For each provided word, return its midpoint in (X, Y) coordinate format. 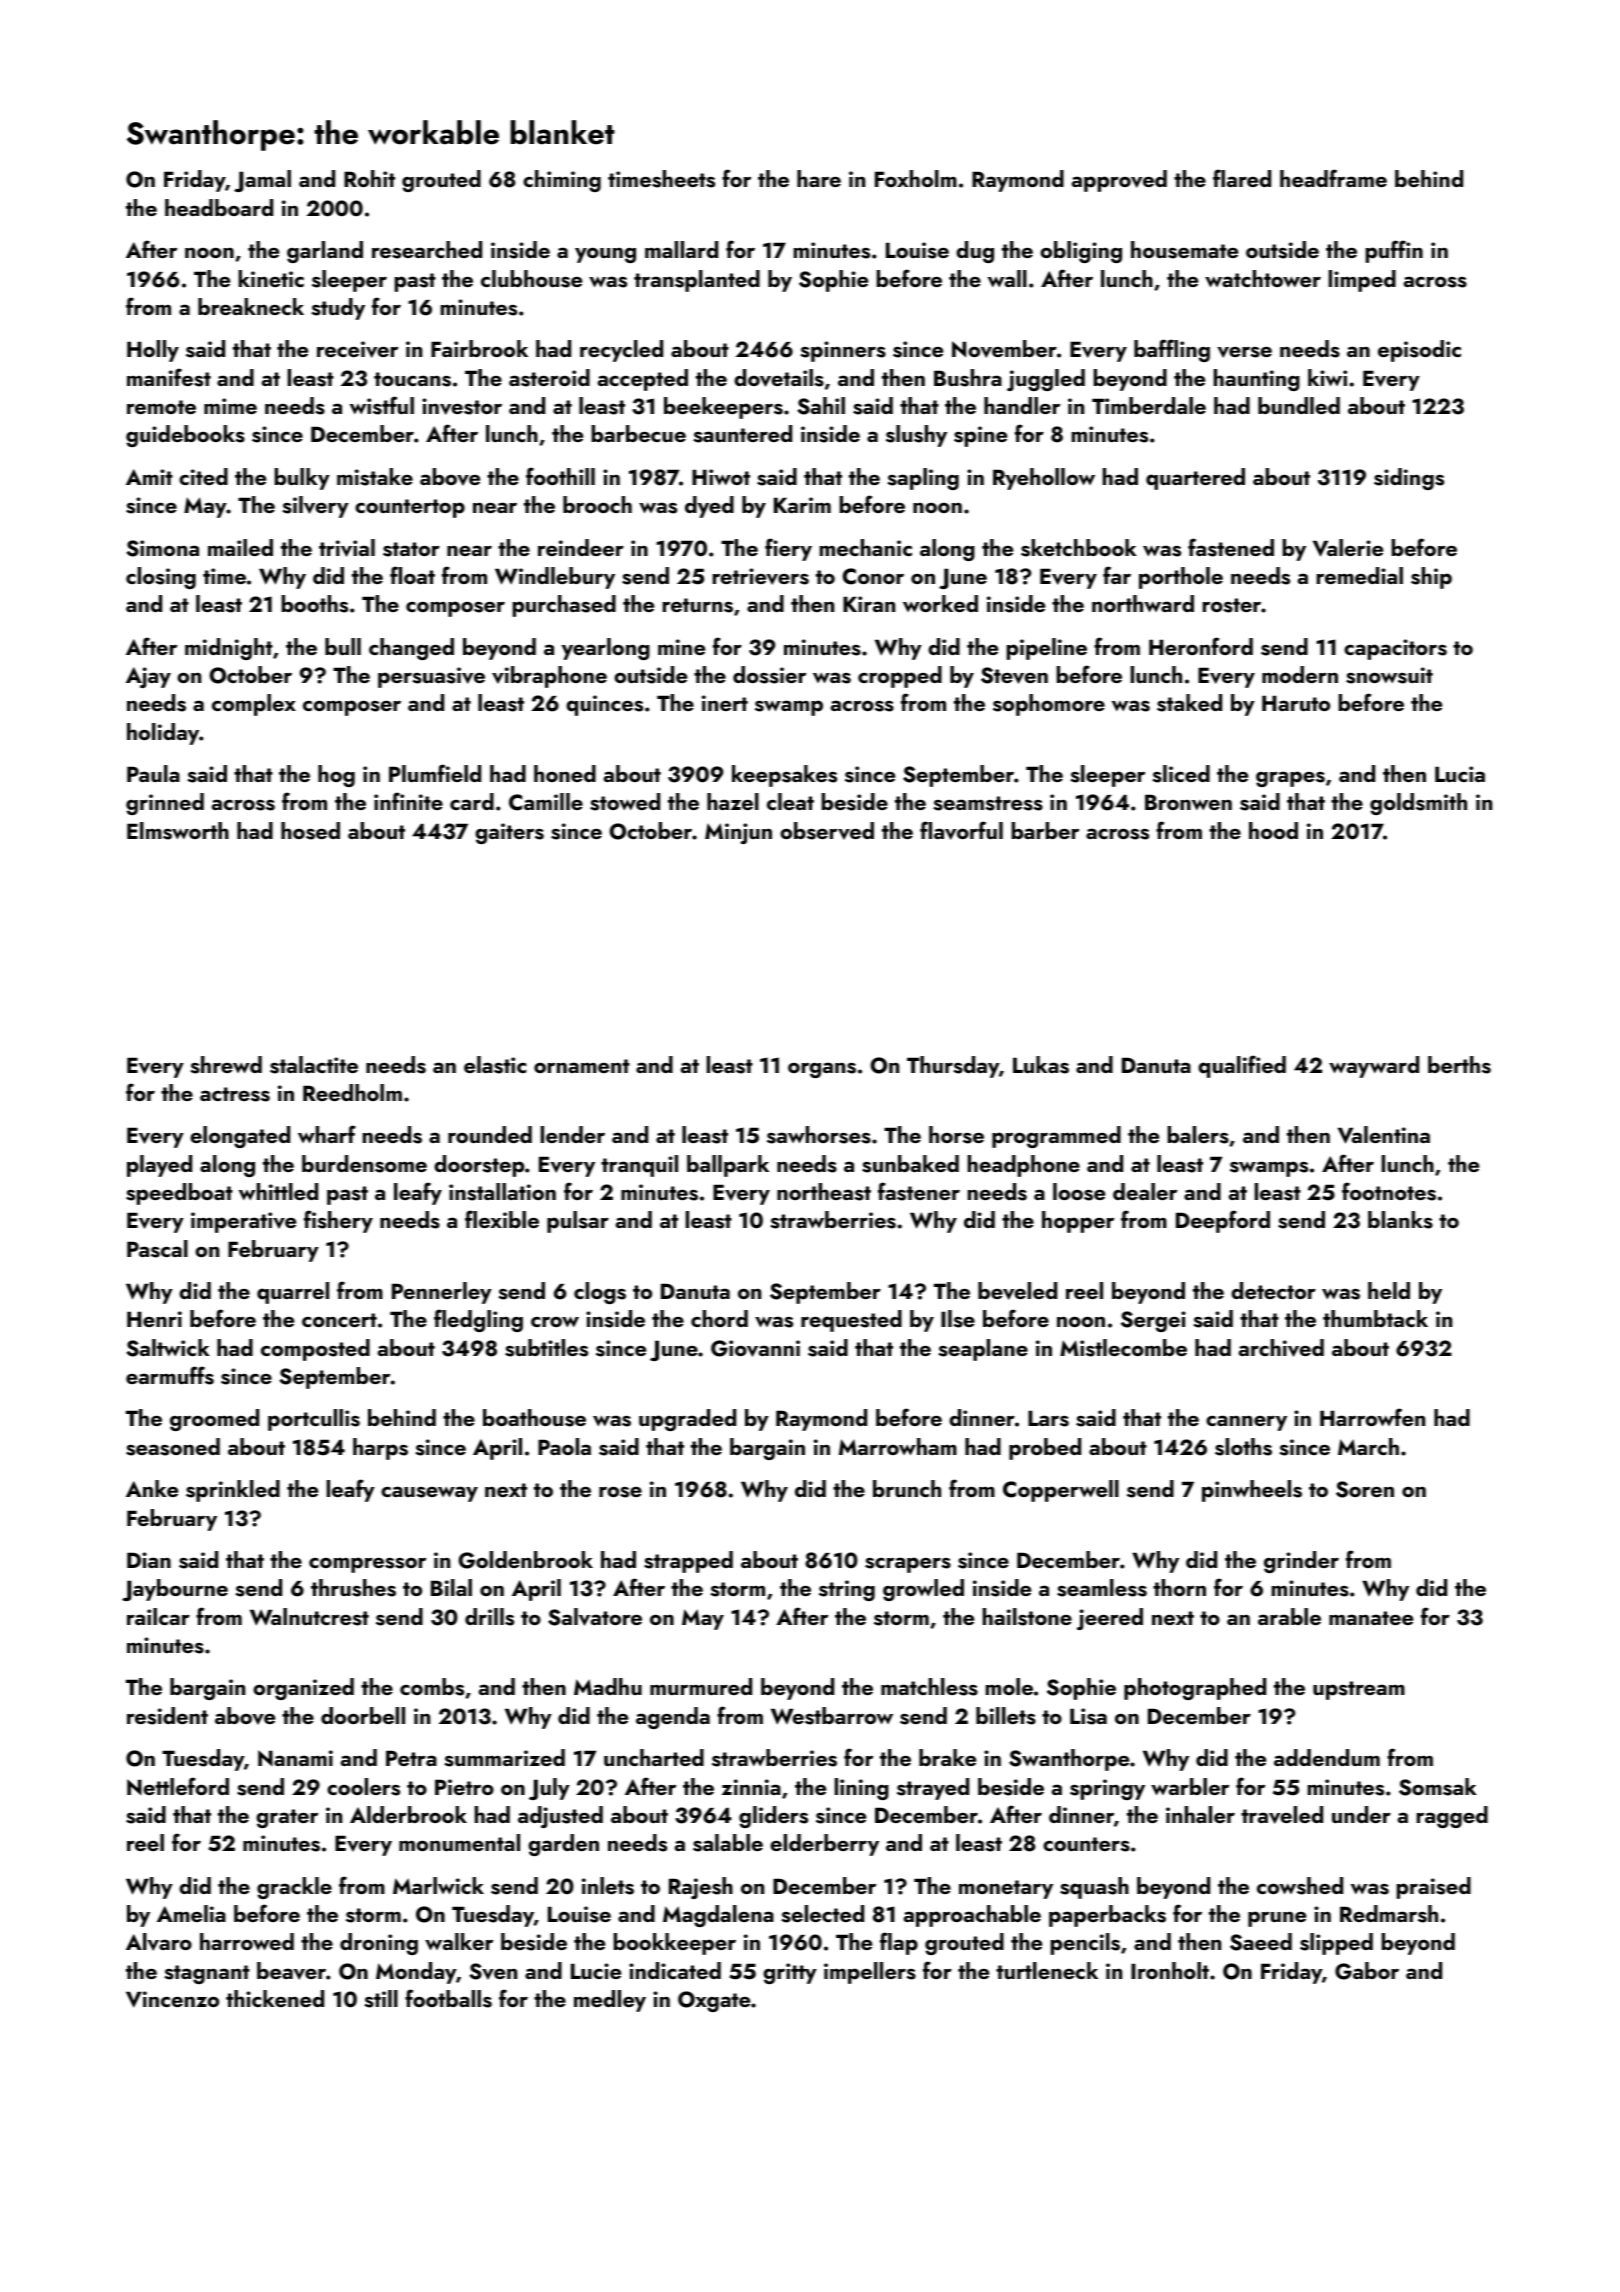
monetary (1006, 1889)
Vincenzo (172, 1999)
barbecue (639, 433)
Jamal (262, 181)
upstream (1359, 1690)
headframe (1333, 178)
